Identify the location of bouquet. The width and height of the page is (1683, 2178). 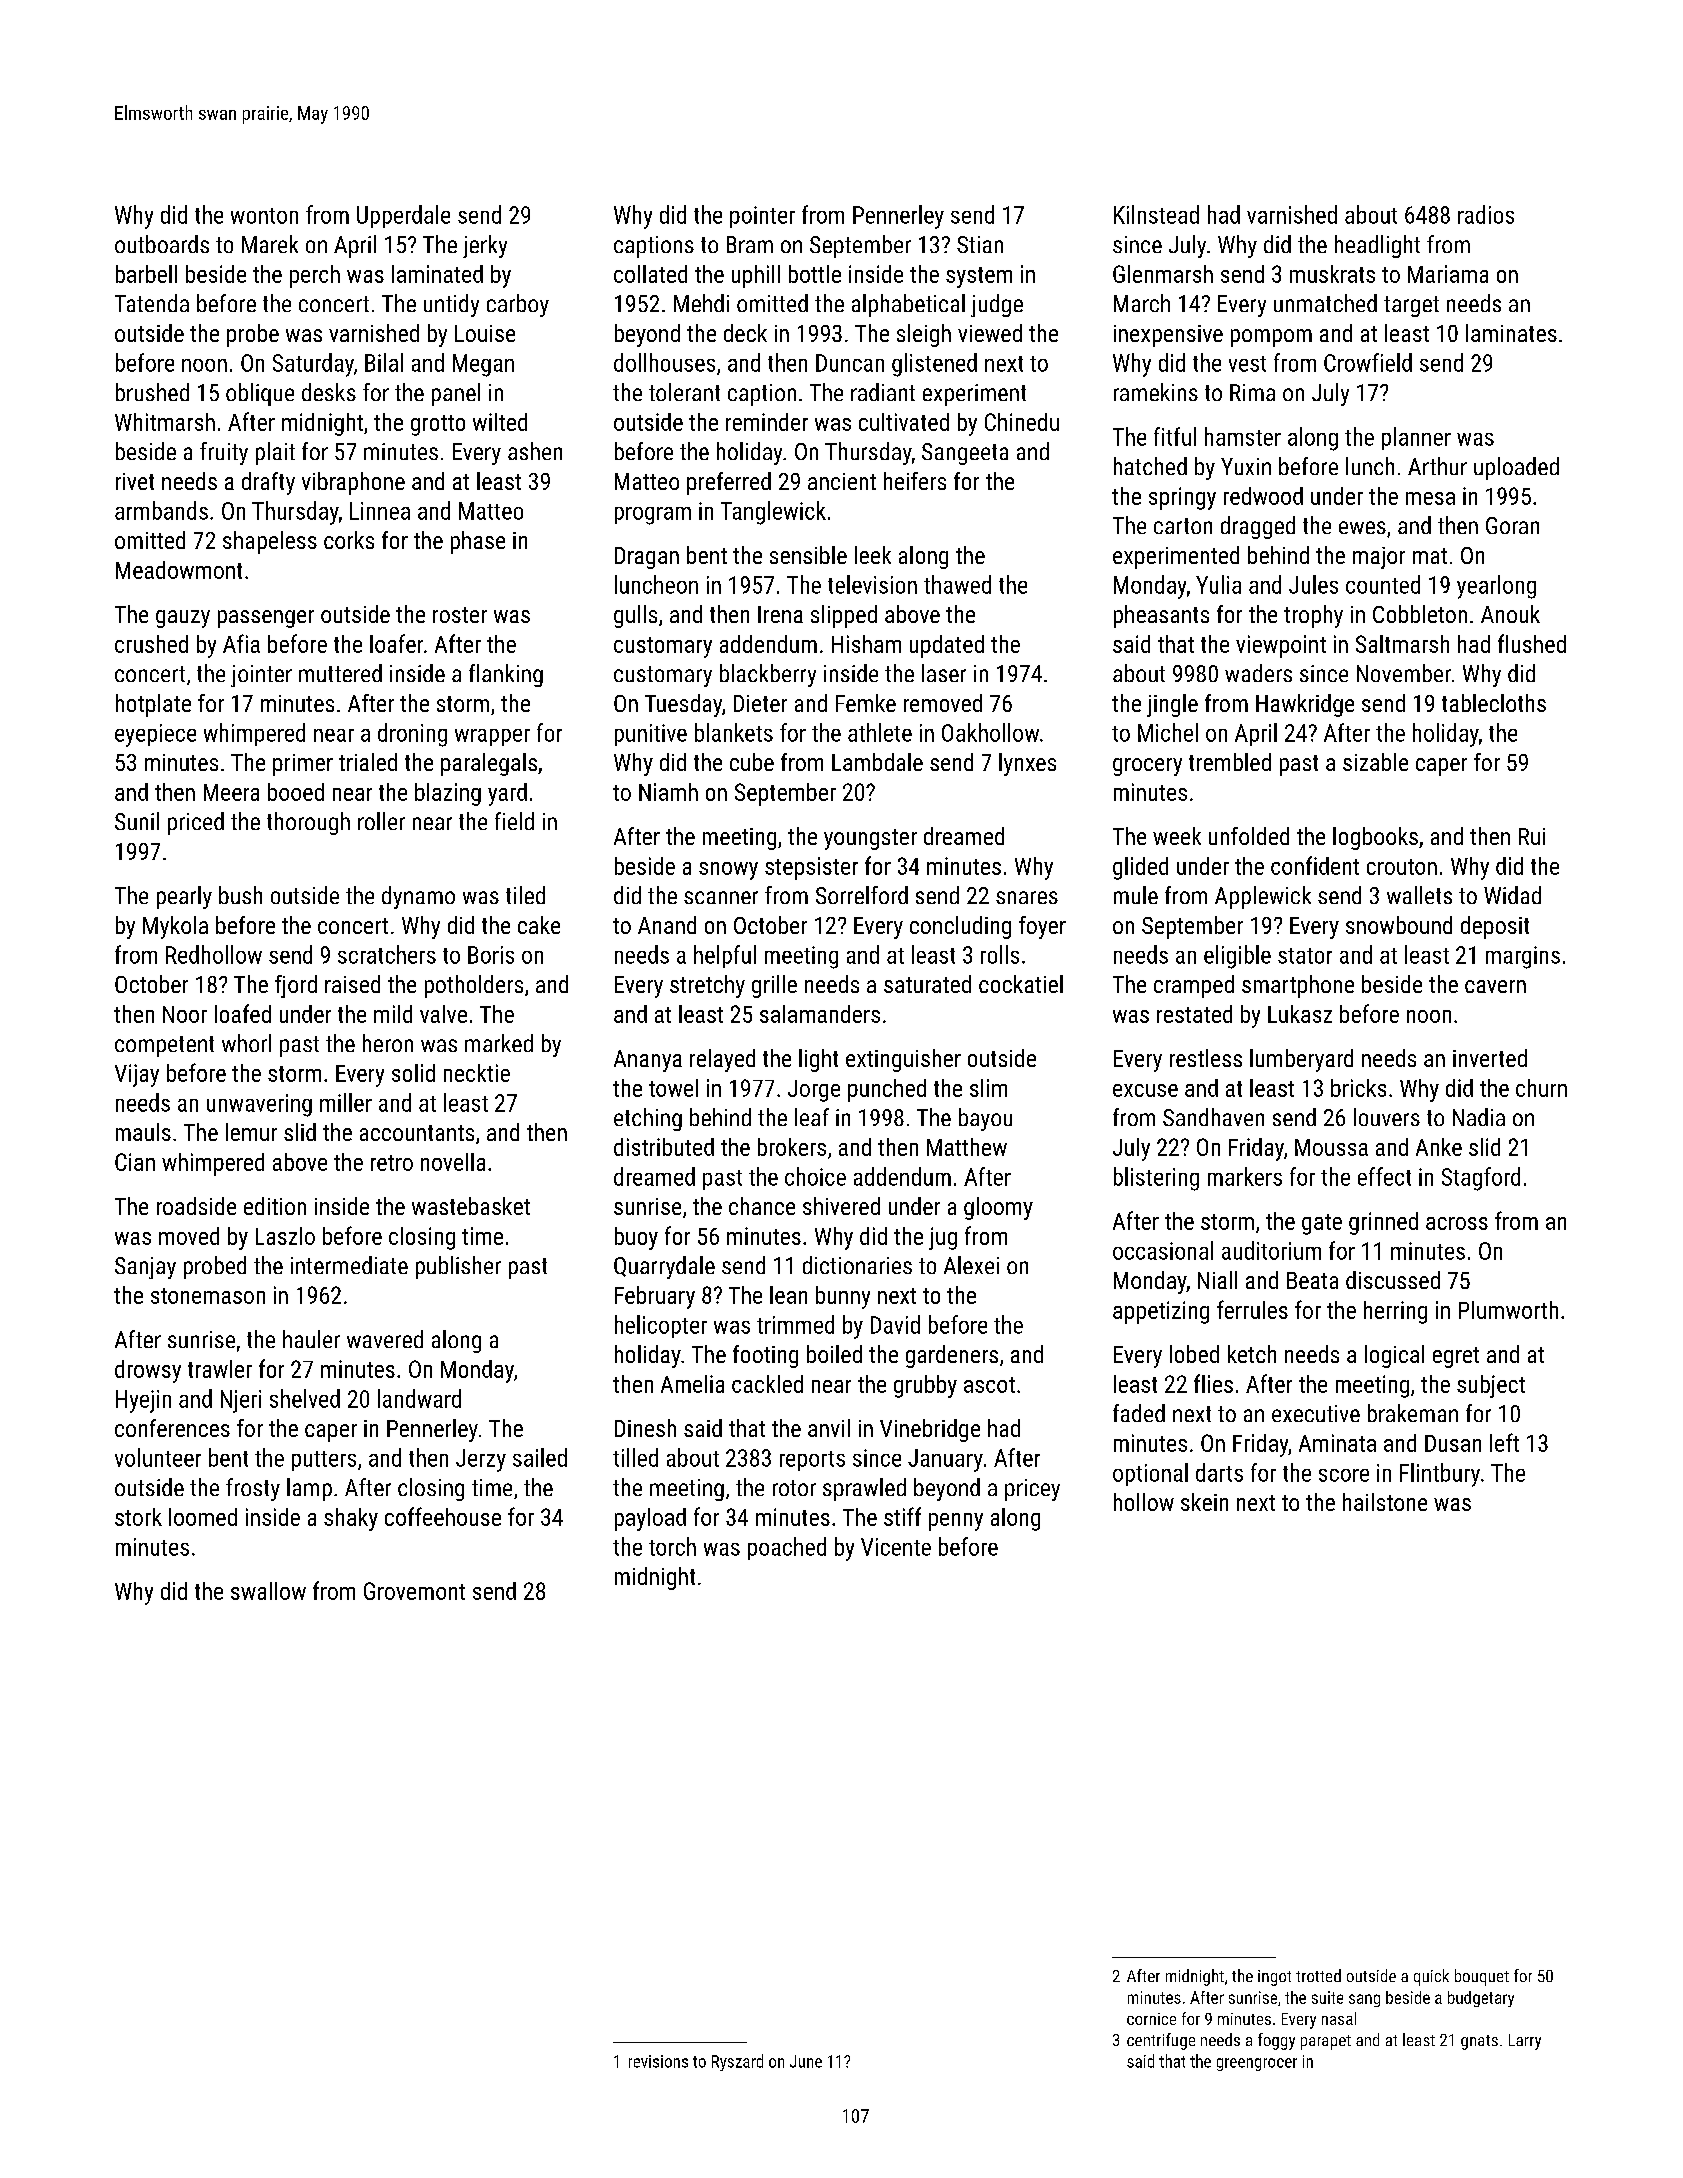
(1482, 1977).
